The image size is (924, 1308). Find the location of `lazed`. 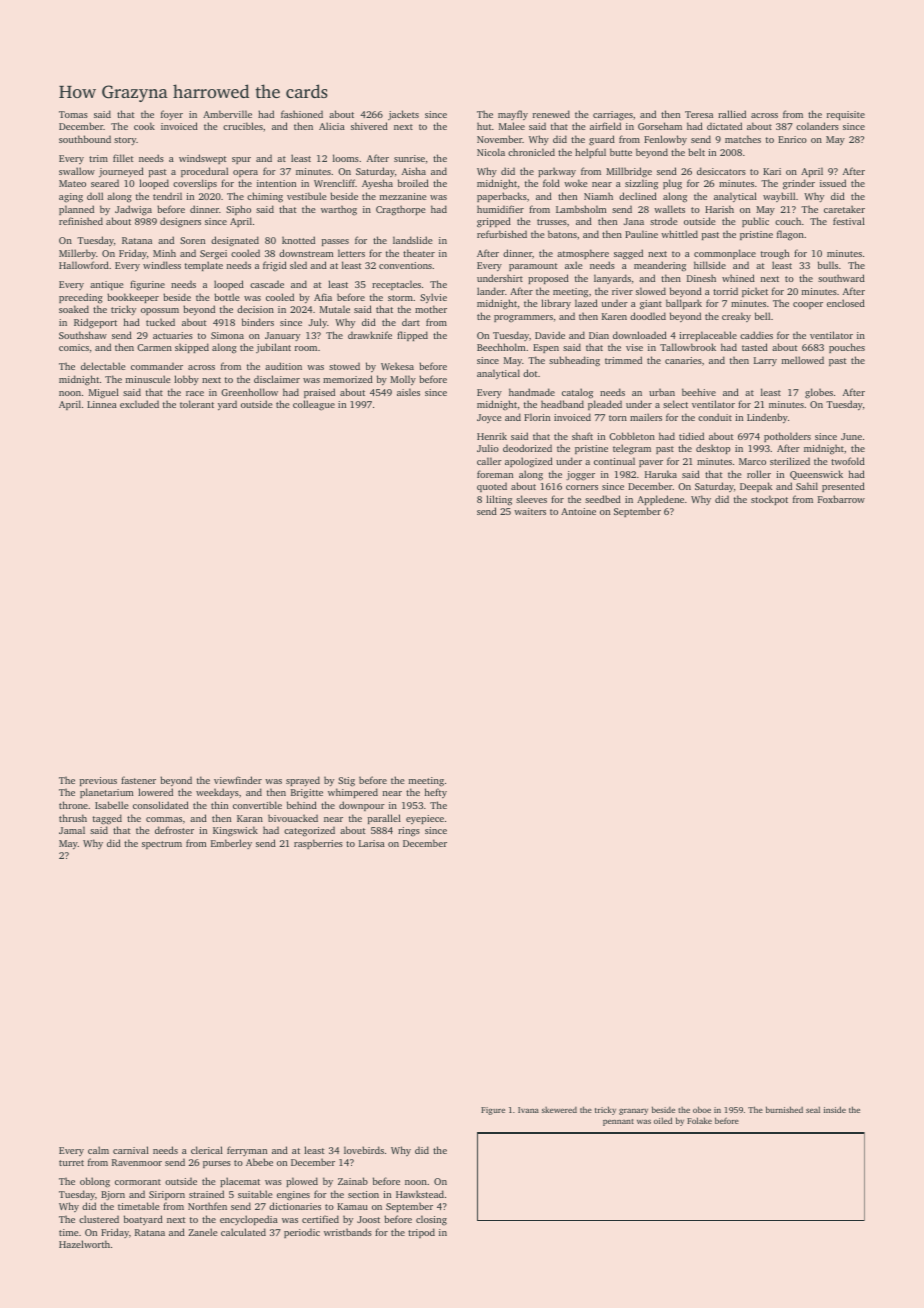

lazed is located at coordinates (586, 303).
